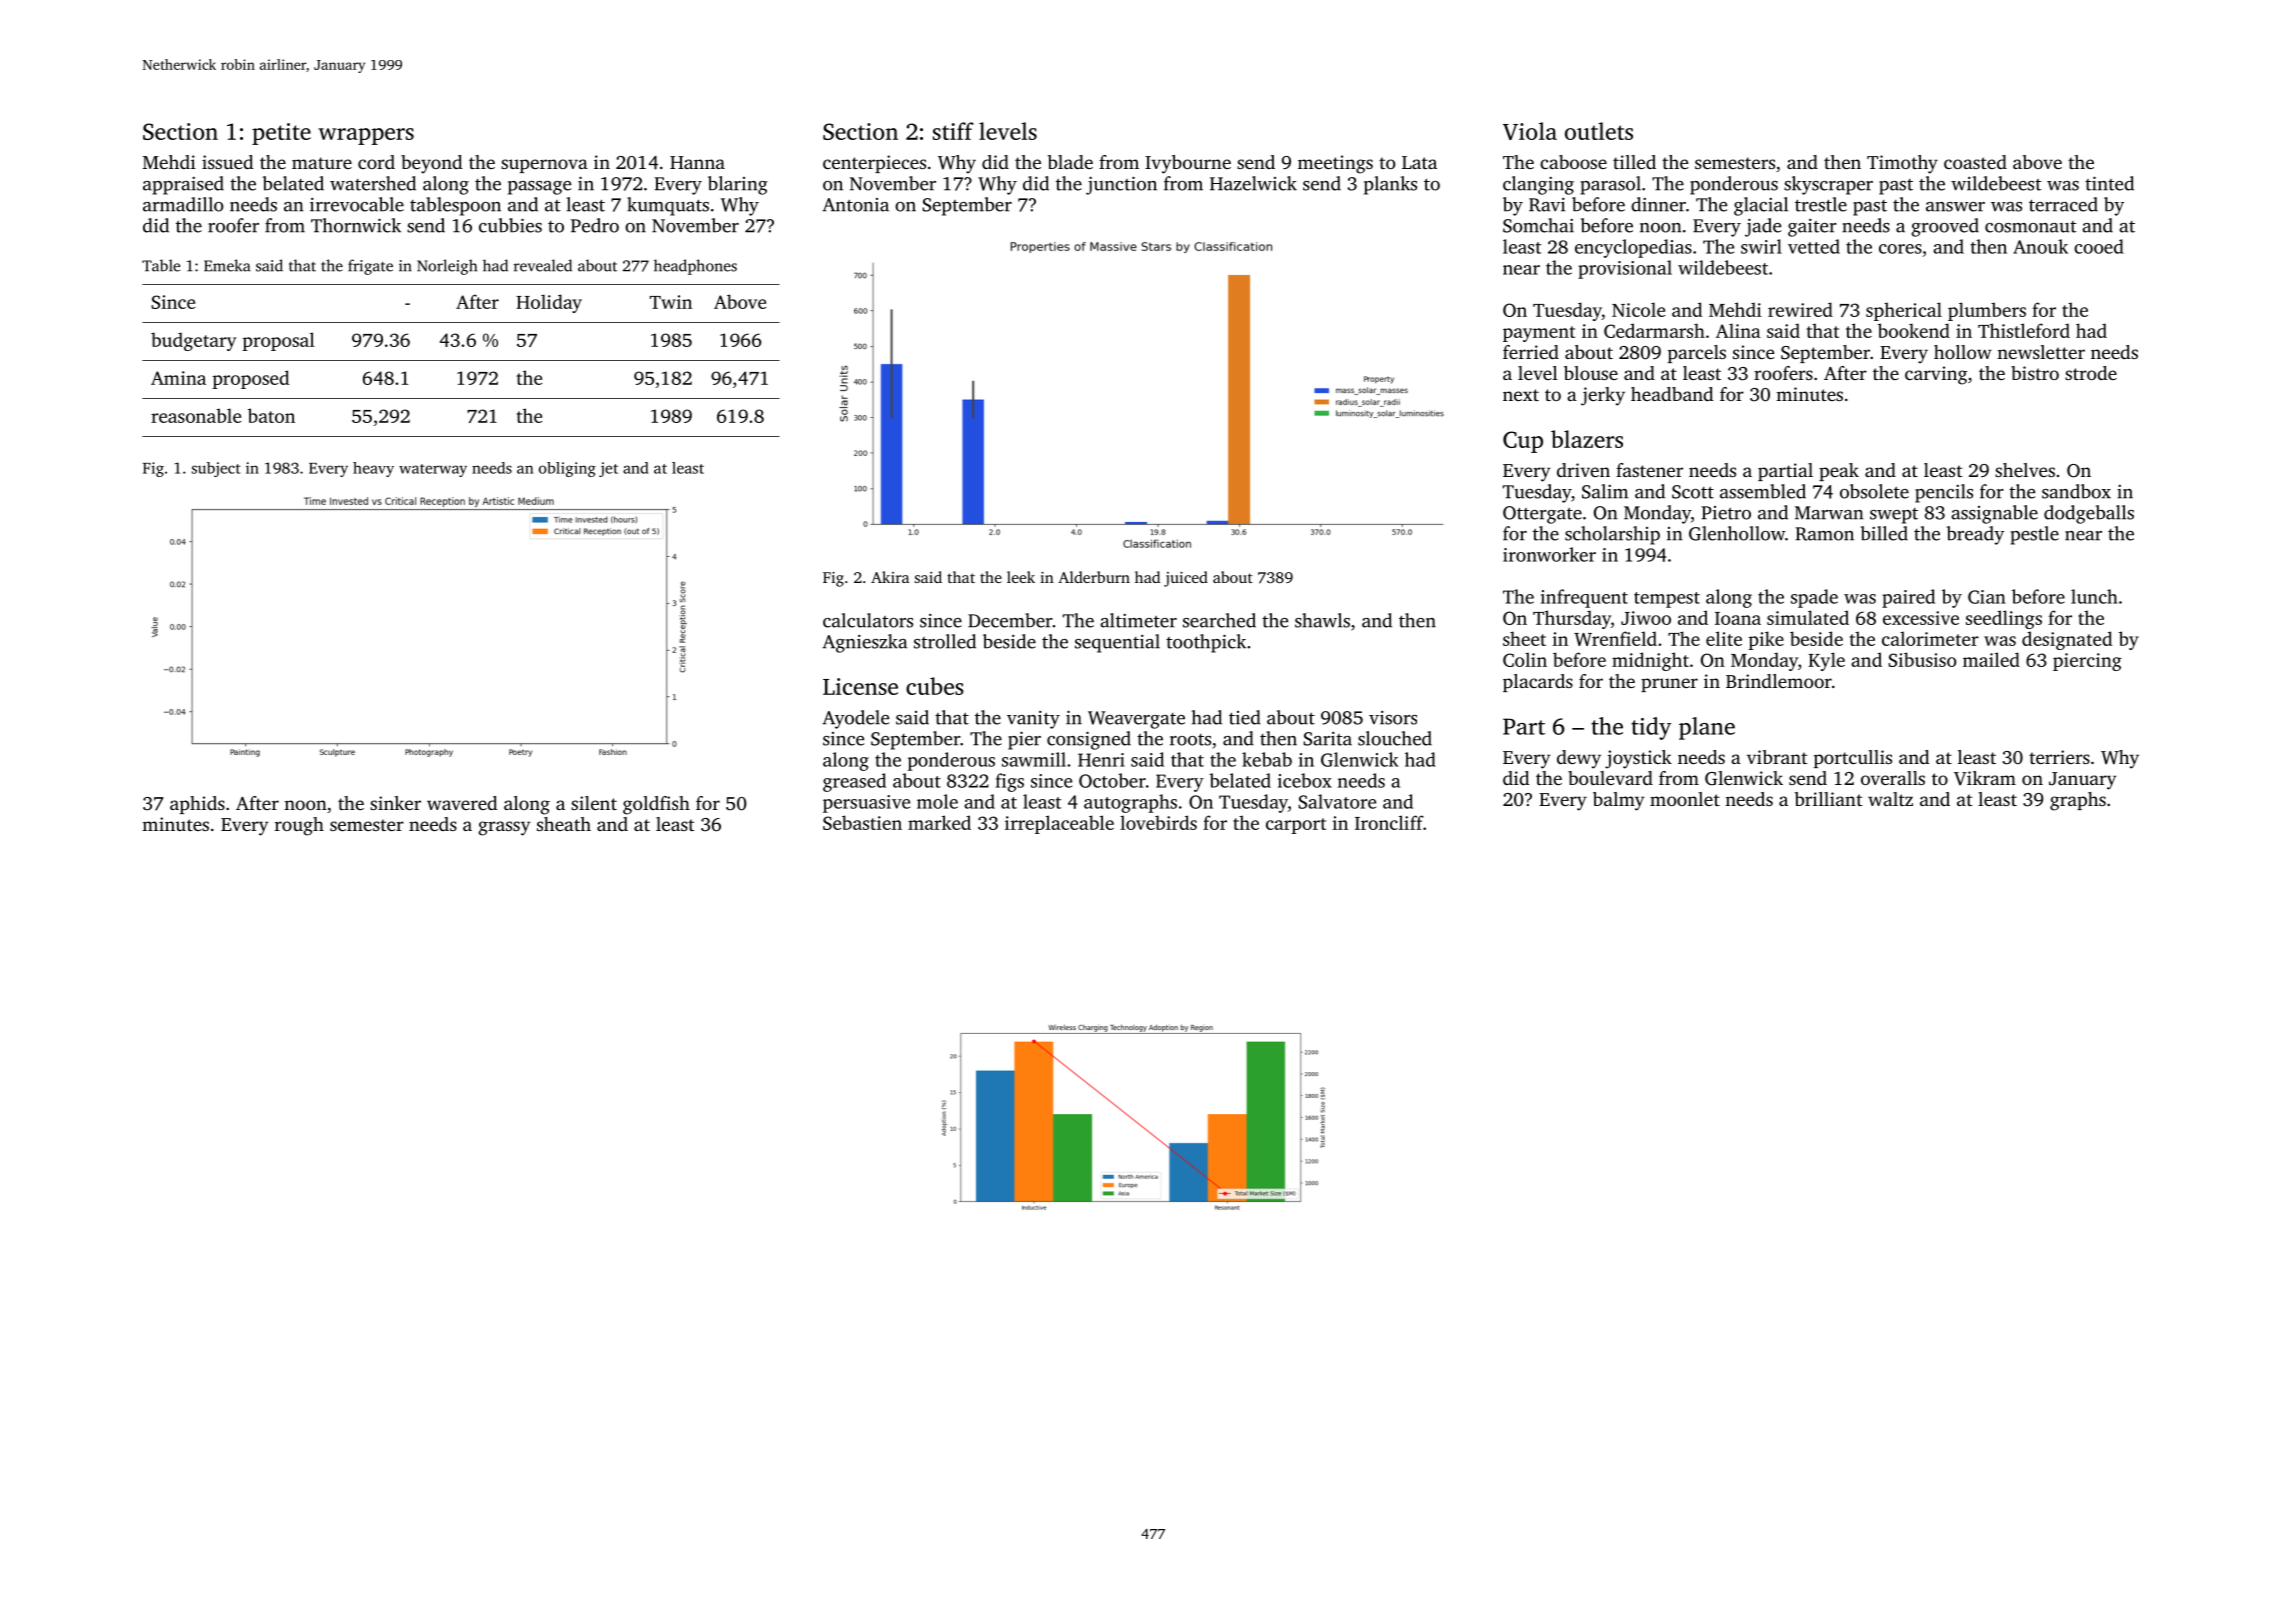  Describe the element at coordinates (1530, 131) in the screenshot. I see `Viola` at that location.
